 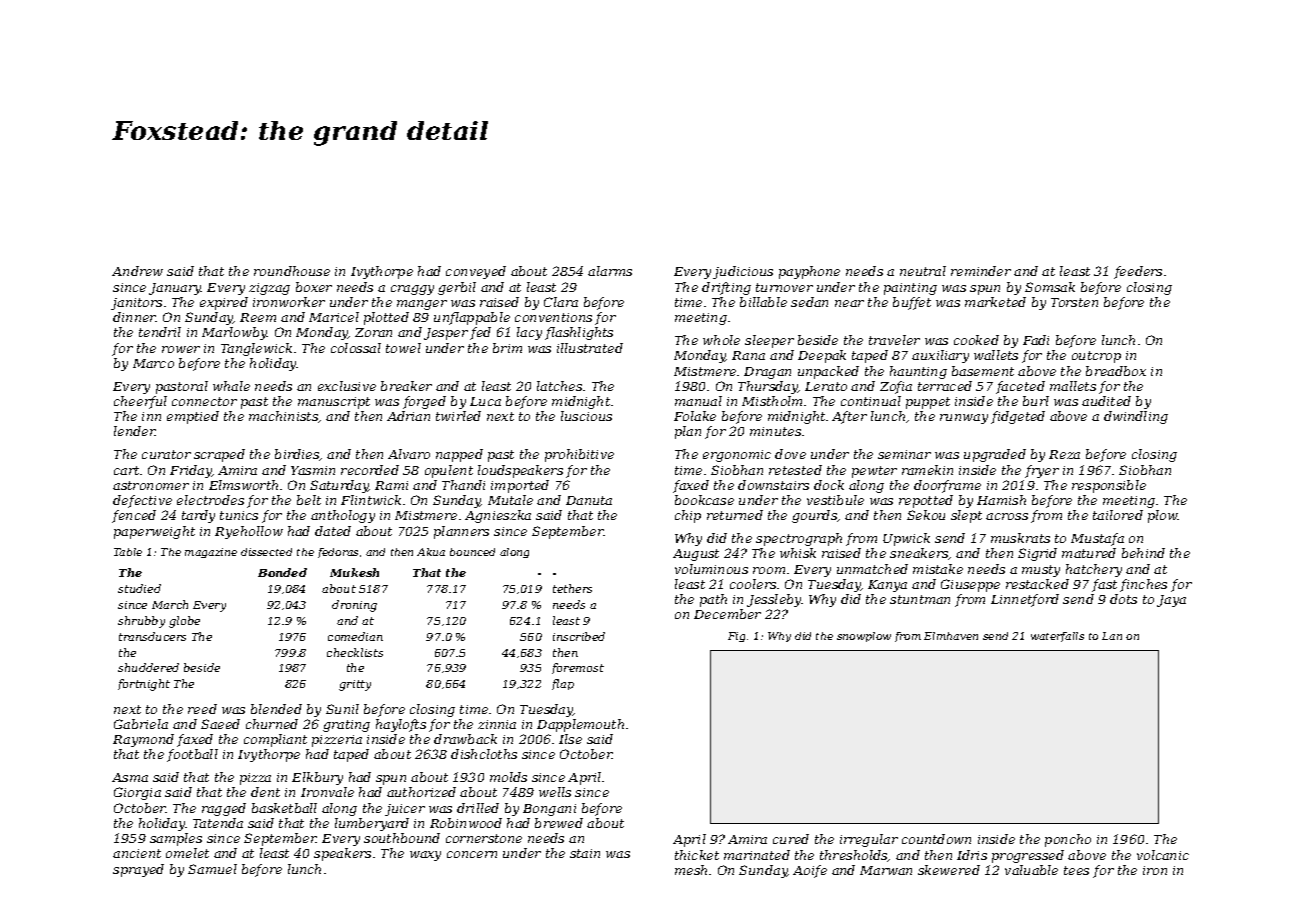 What do you see at coordinates (561, 302) in the screenshot?
I see `Clara` at bounding box center [561, 302].
